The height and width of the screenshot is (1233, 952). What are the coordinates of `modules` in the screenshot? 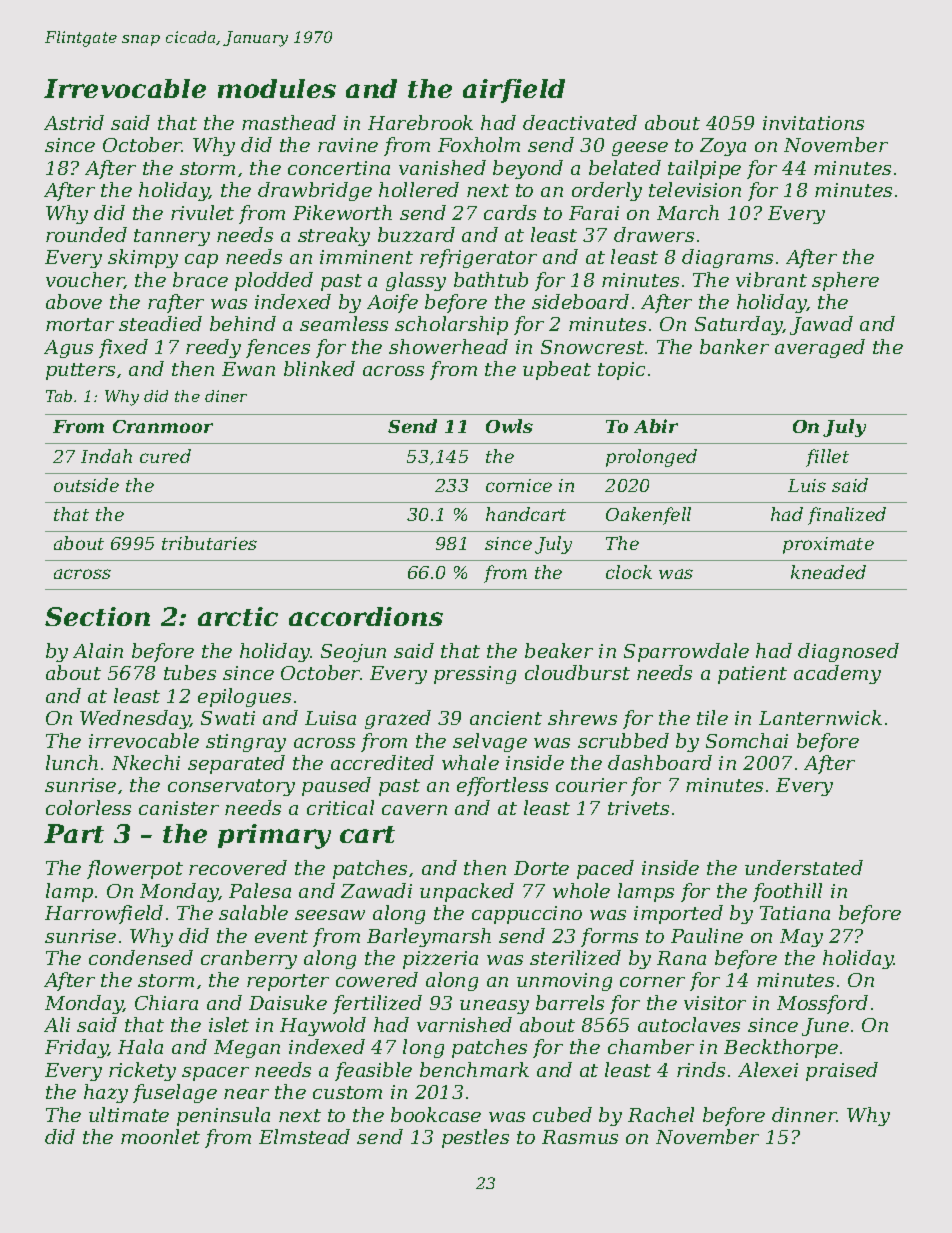 It's located at (277, 88).
